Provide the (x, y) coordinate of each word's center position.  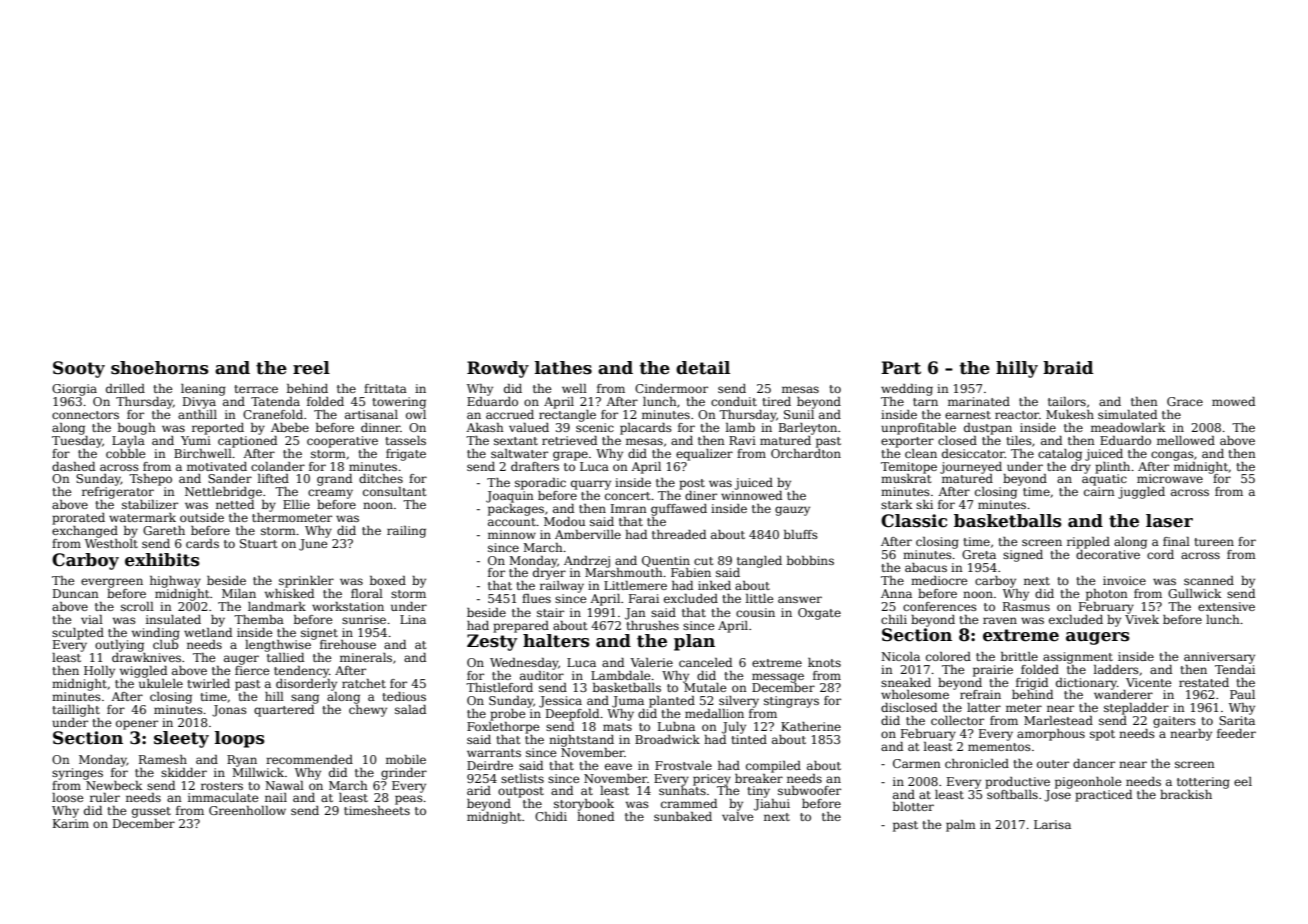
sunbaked (683, 816)
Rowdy (498, 369)
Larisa (1052, 824)
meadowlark (1128, 427)
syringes (77, 774)
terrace (256, 389)
